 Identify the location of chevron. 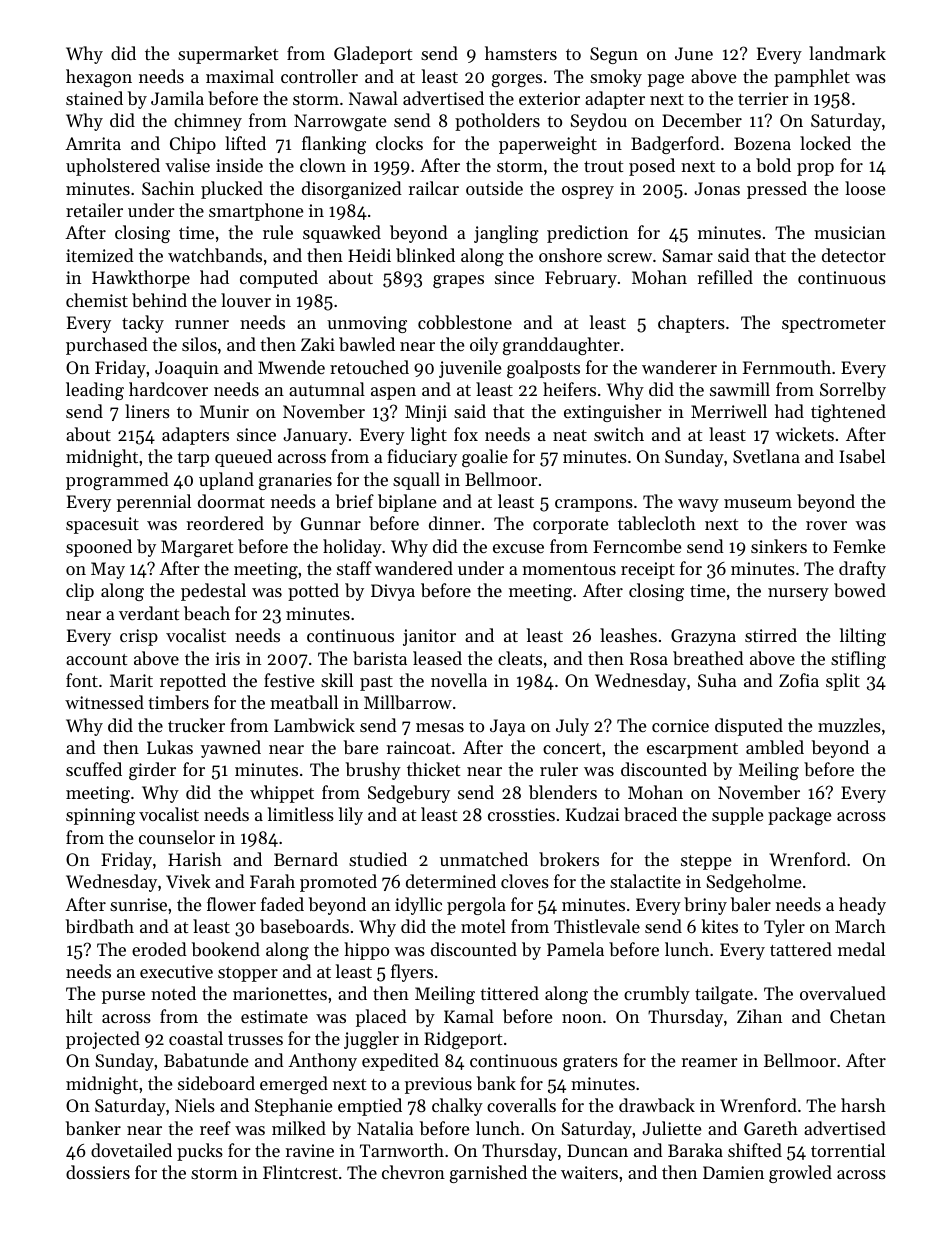
(413, 1172).
